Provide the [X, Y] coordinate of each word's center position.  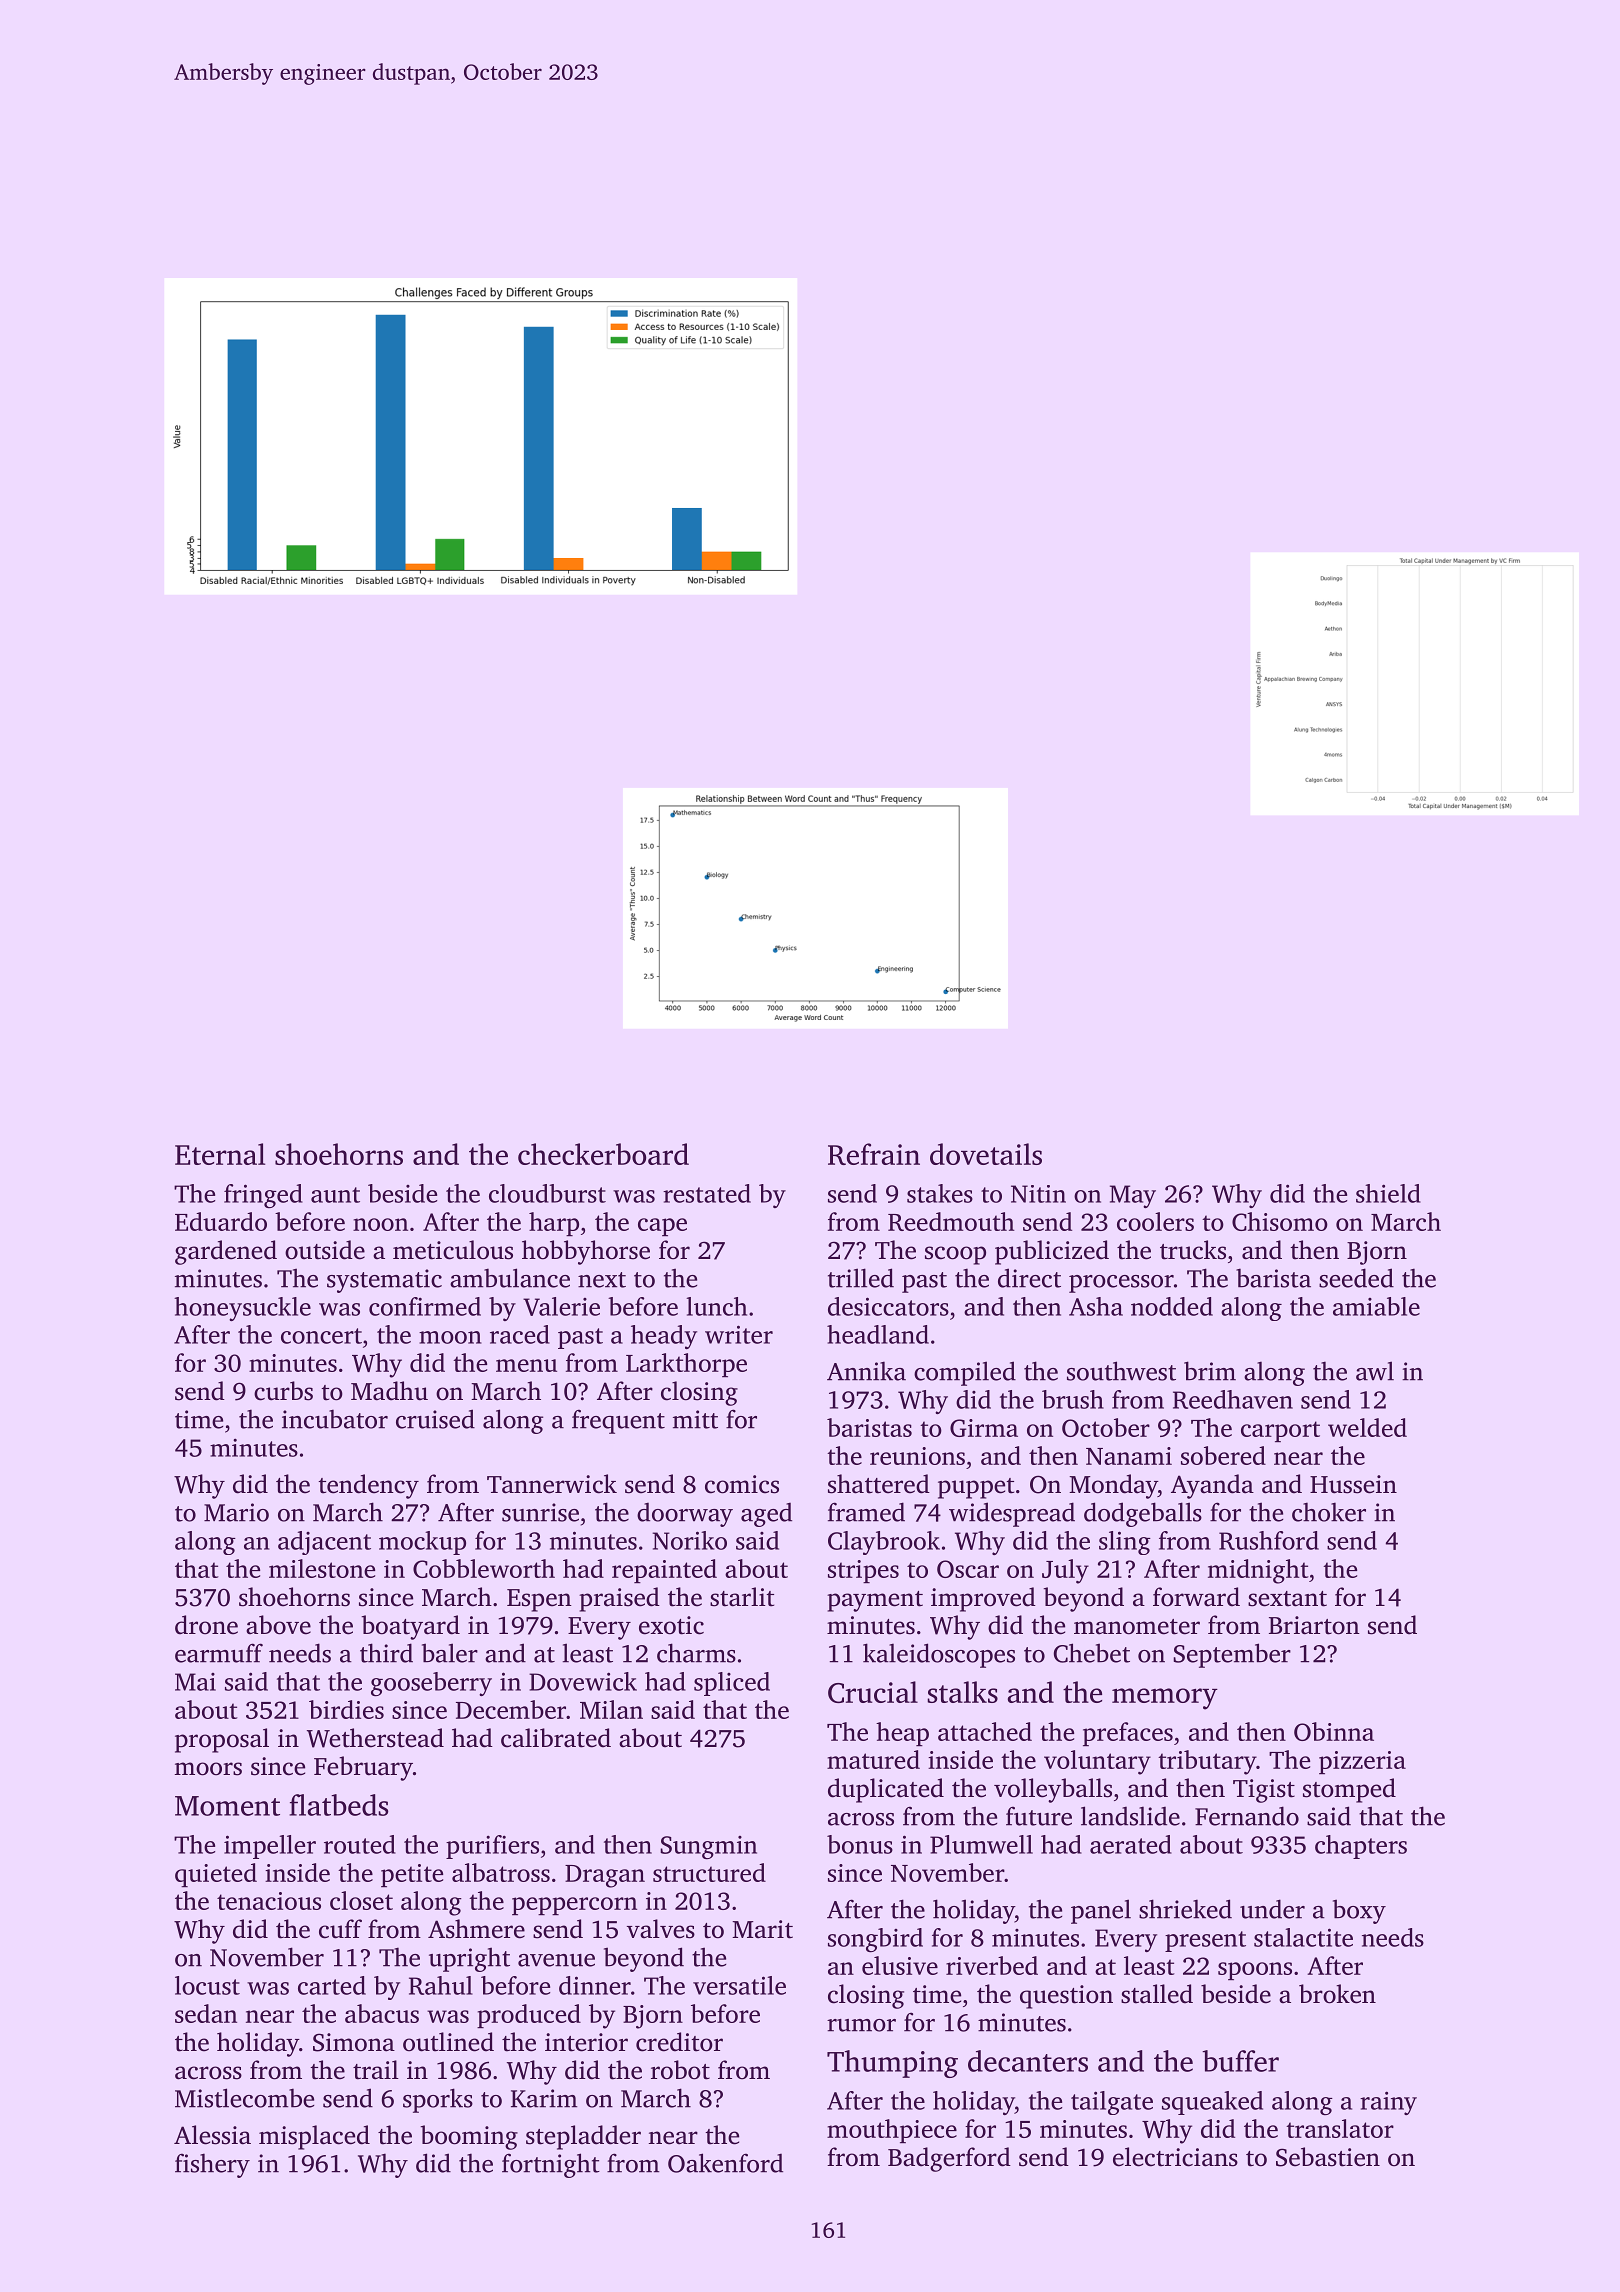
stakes [940, 1193]
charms [696, 1653]
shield [1388, 1193]
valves [661, 1929]
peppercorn [574, 1906]
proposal [222, 1740]
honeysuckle [242, 1309]
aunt [335, 1195]
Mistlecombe [244, 2098]
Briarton [1314, 1625]
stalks [962, 1692]
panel [1101, 1911]
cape [662, 1227]
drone [206, 1625]
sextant [1287, 1599]
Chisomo [1280, 1221]
